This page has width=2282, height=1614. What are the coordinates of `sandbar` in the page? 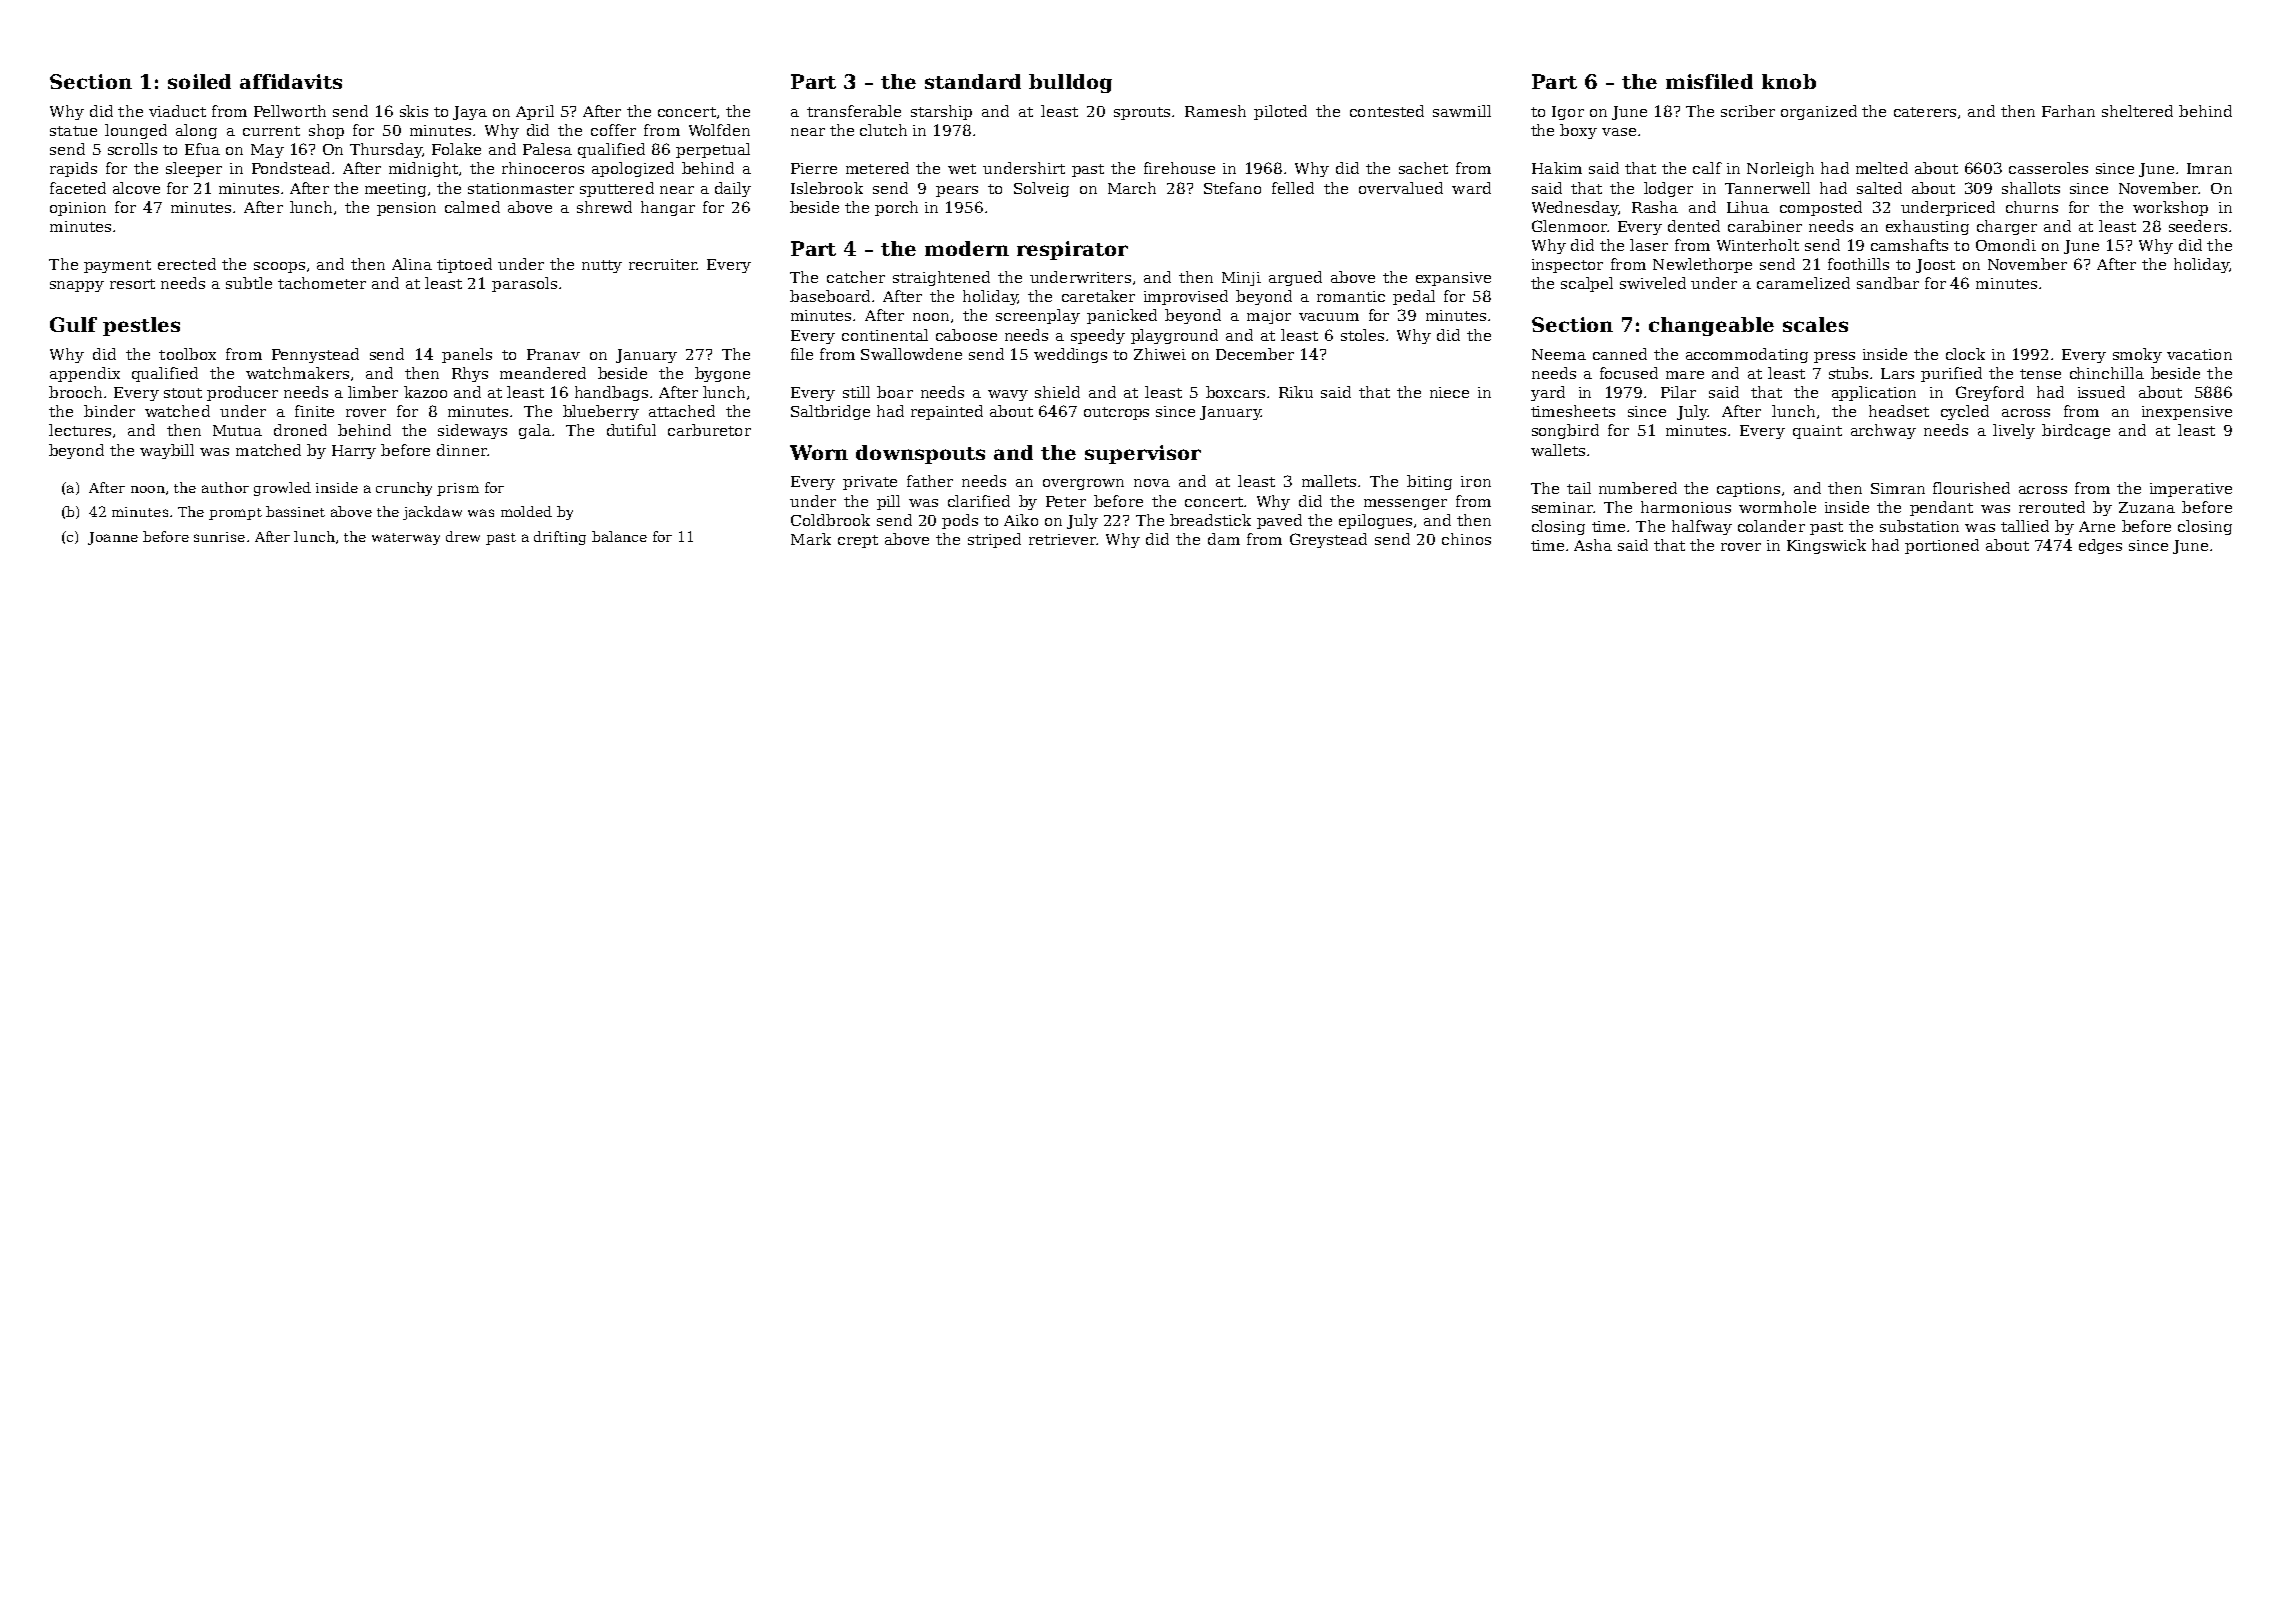 It's located at (1888, 283).
